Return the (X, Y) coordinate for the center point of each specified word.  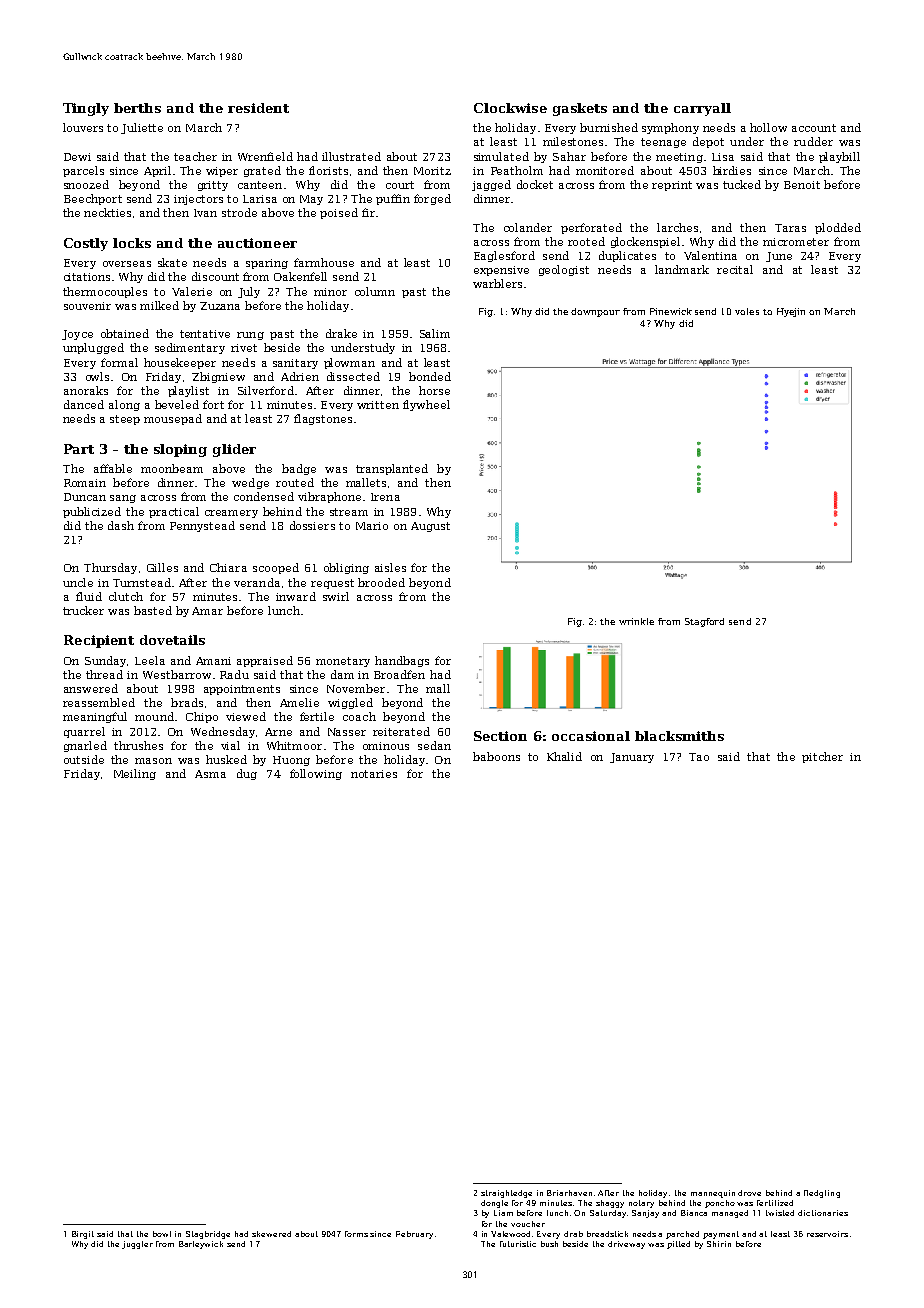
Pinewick (671, 311)
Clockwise (510, 108)
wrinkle (636, 621)
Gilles (162, 567)
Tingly (86, 109)
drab (573, 1234)
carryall (702, 109)
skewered (271, 1234)
